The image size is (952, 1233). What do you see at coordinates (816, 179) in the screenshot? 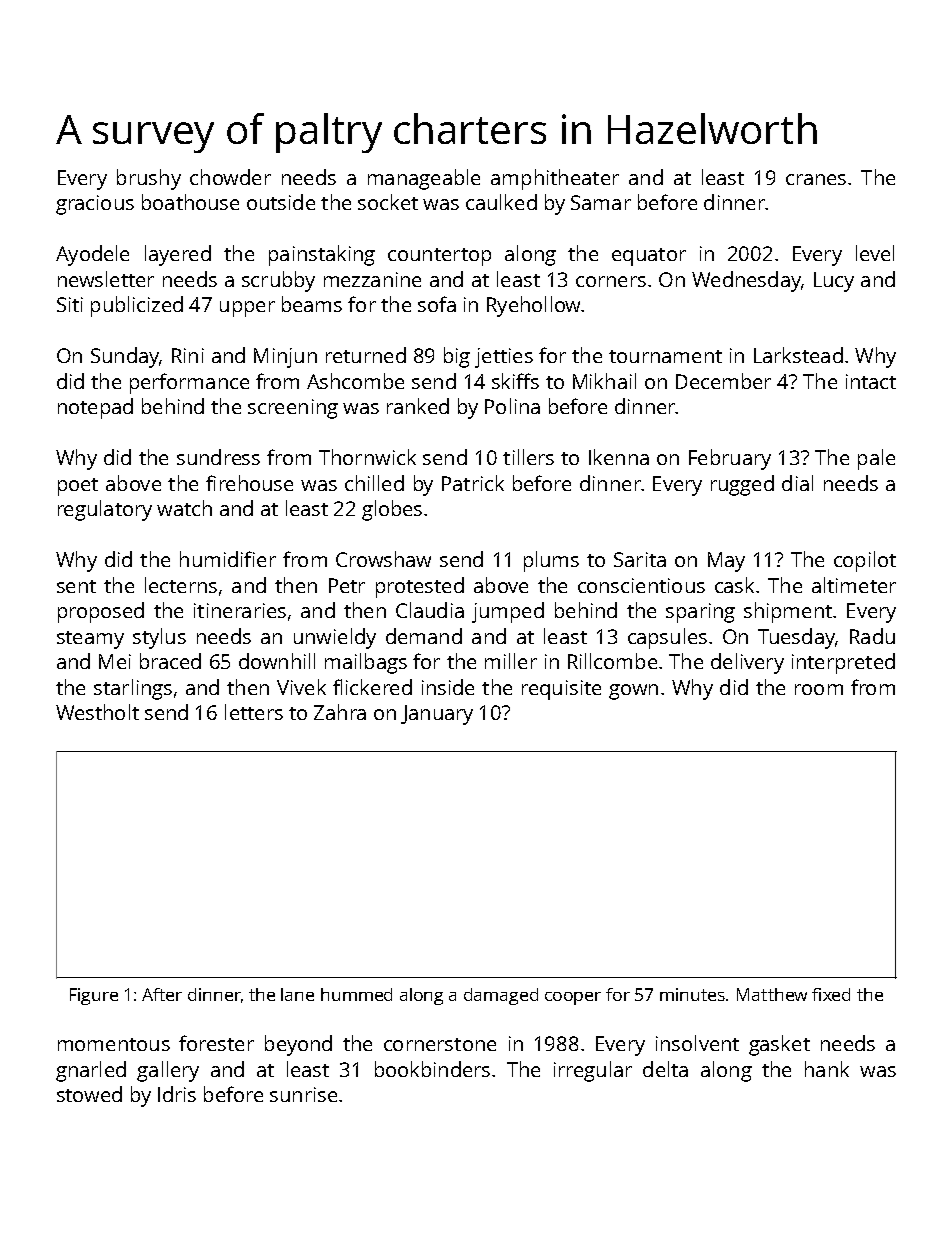
I see `cranes` at bounding box center [816, 179].
